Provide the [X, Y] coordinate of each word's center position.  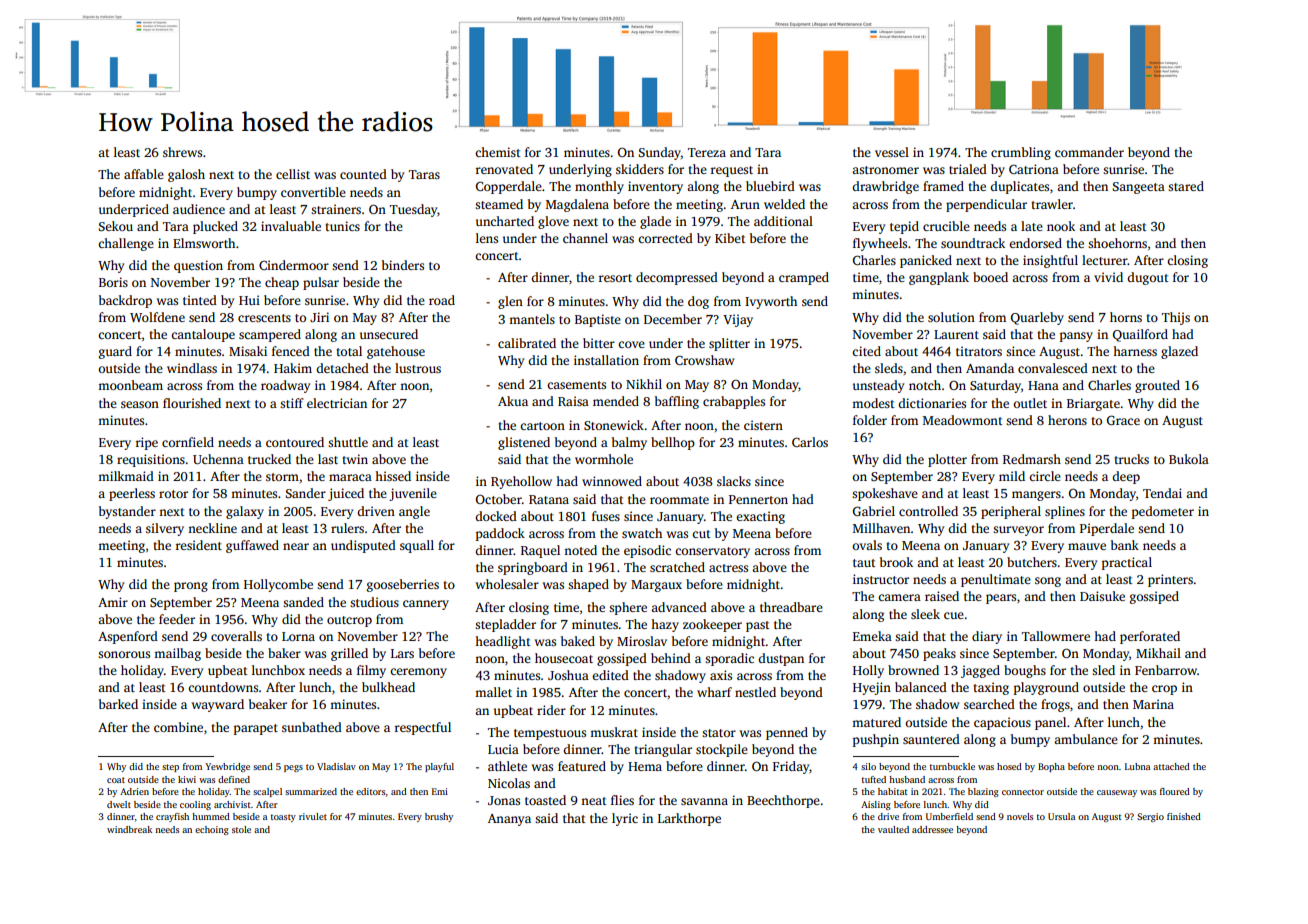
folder [870, 420]
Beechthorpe [783, 801]
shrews [182, 152]
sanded [303, 602]
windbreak [129, 829]
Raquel [540, 551]
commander [1089, 152]
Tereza [707, 152]
